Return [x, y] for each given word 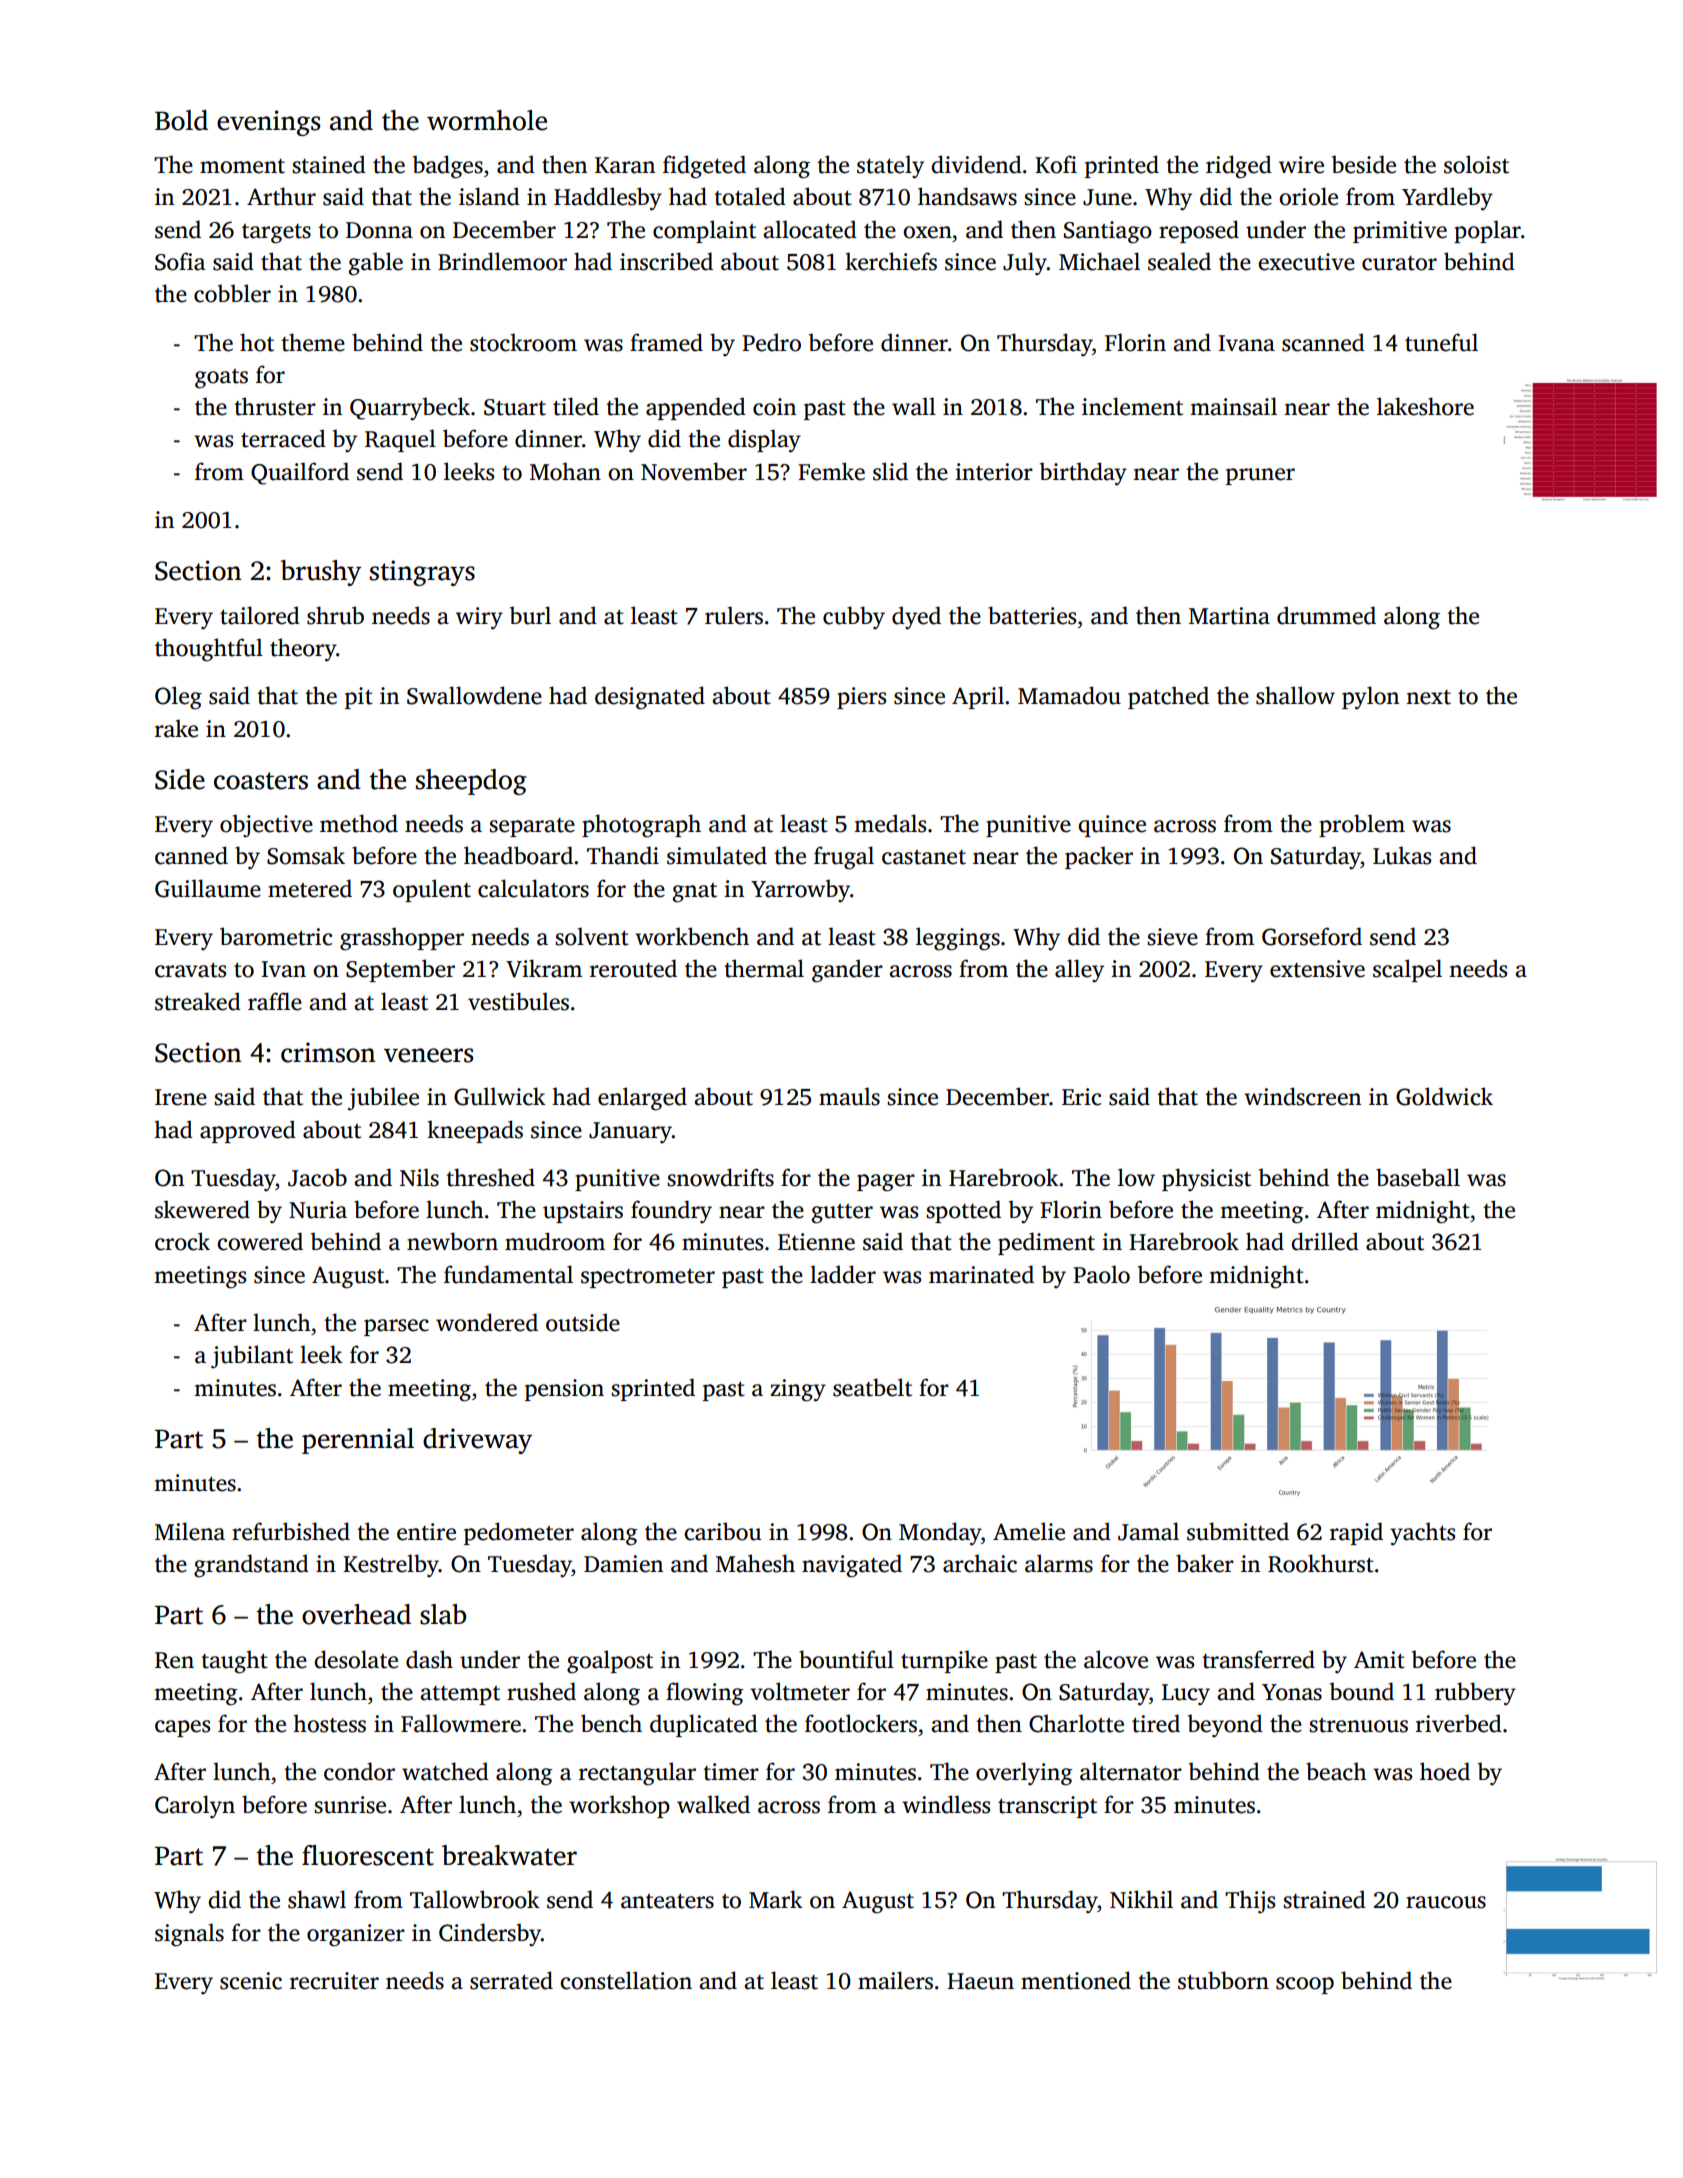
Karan [625, 165]
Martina [1229, 616]
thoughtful [209, 650]
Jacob [317, 1177]
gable [376, 264]
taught [234, 1662]
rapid [1356, 1533]
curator [1399, 263]
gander [847, 971]
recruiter [334, 1981]
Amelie [1029, 1531]
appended [696, 408]
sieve [1172, 937]
